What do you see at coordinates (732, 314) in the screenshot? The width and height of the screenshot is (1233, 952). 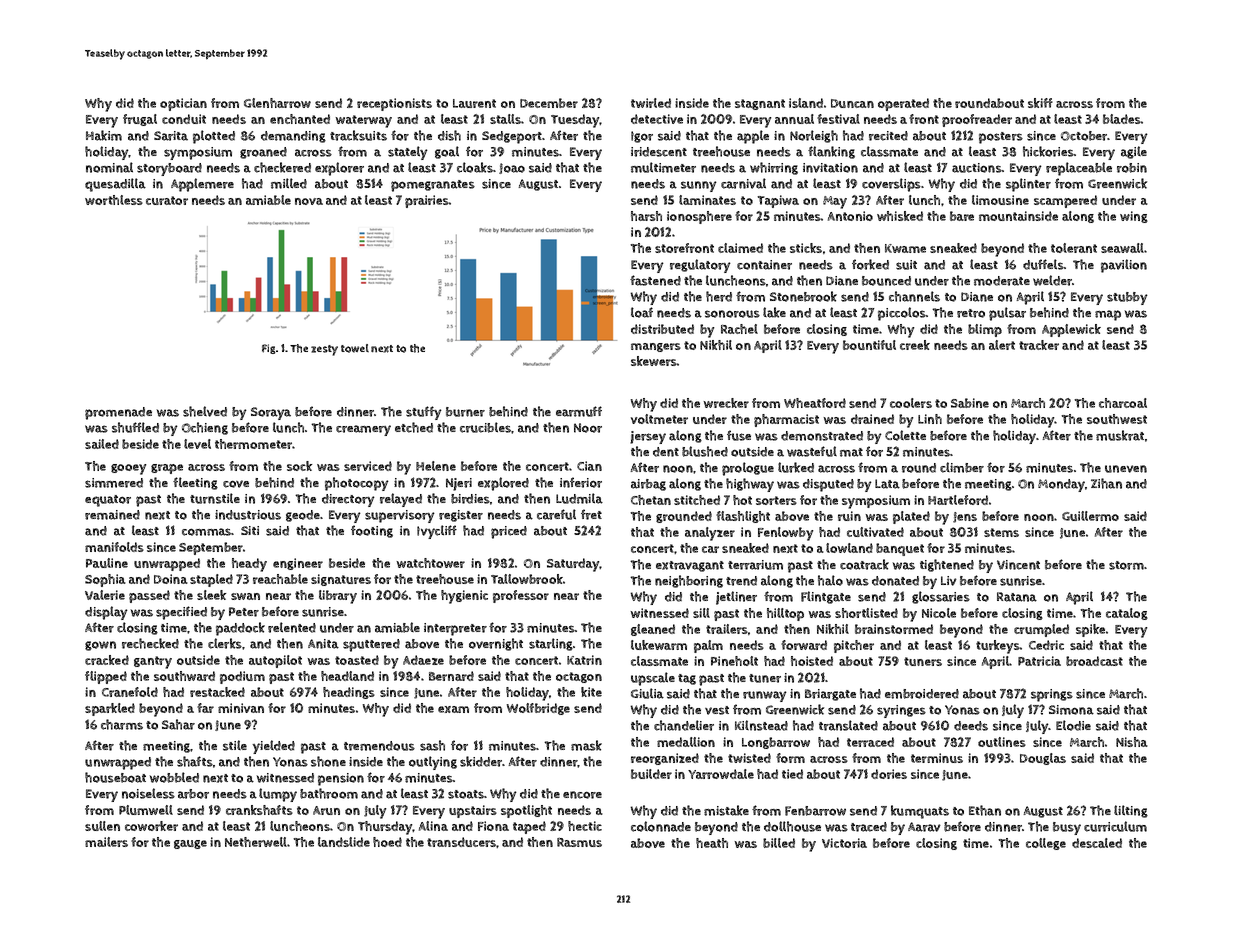 I see `sonorous` at bounding box center [732, 314].
